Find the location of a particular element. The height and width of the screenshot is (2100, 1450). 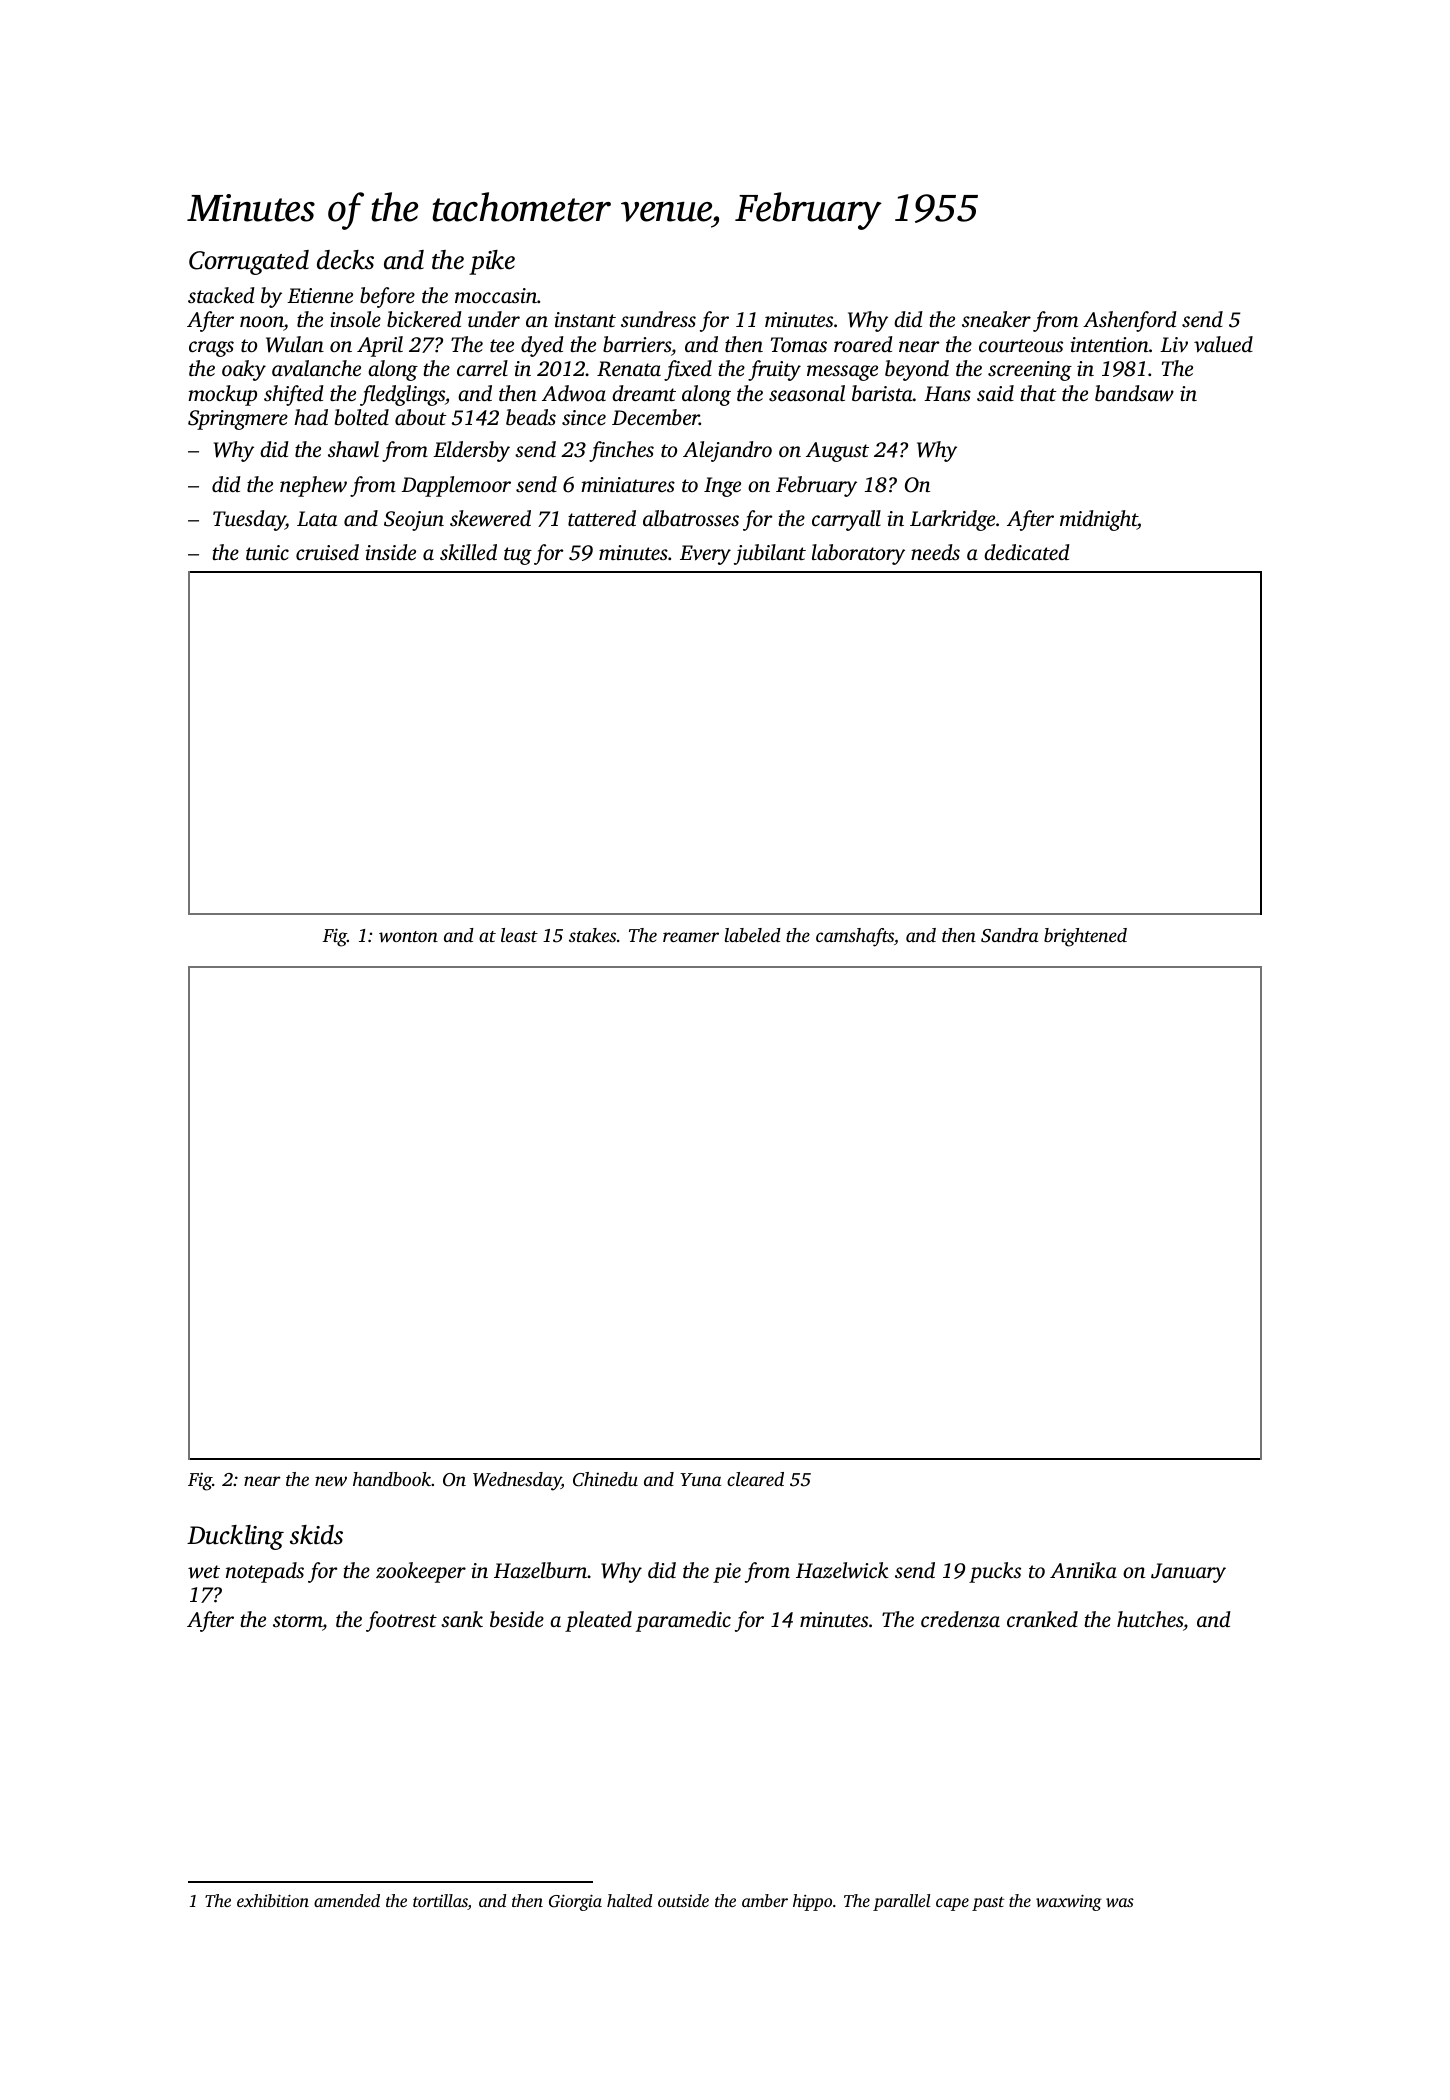

Sandra is located at coordinates (1009, 935).
